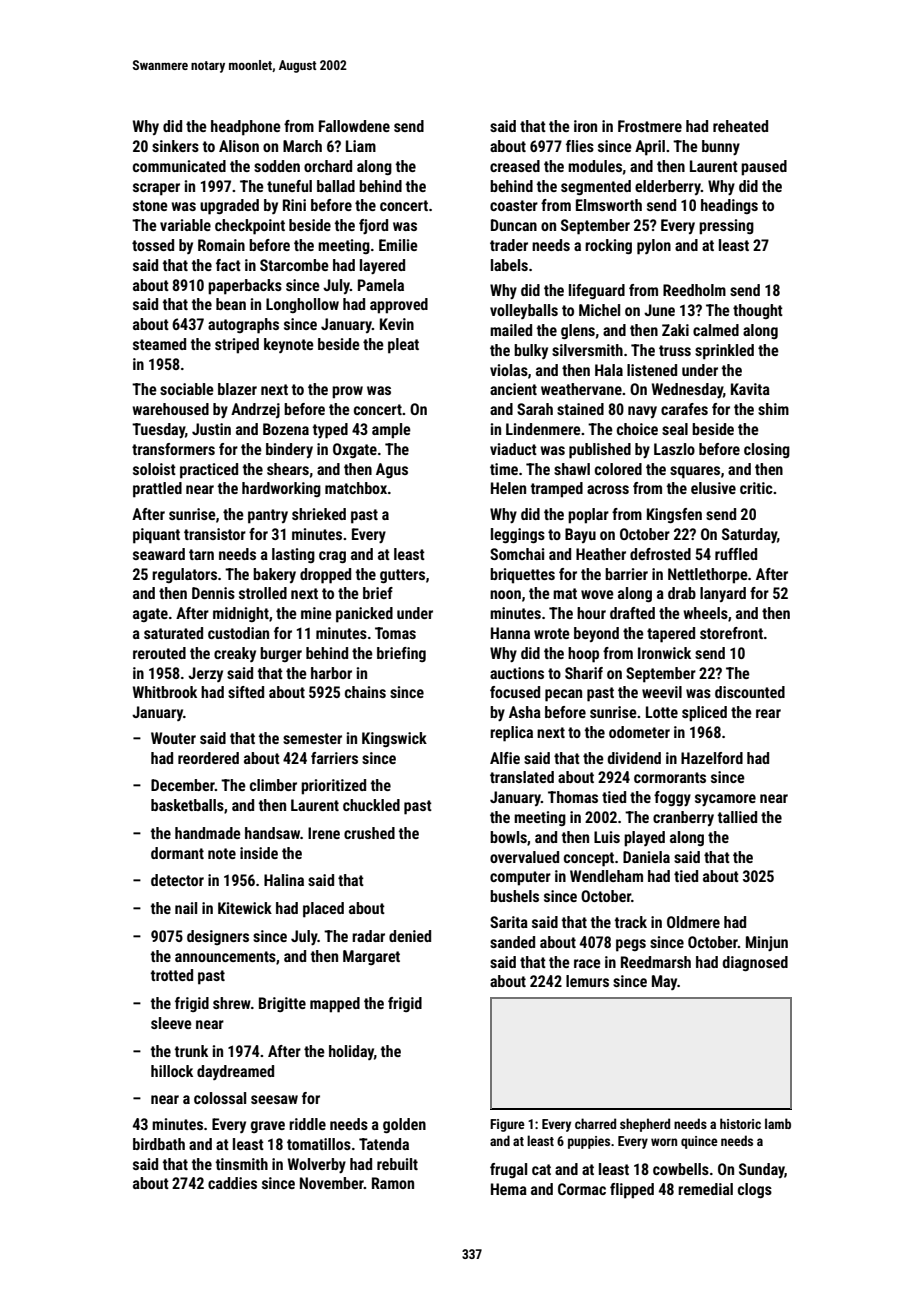  I want to click on basketballs, so click(187, 805).
